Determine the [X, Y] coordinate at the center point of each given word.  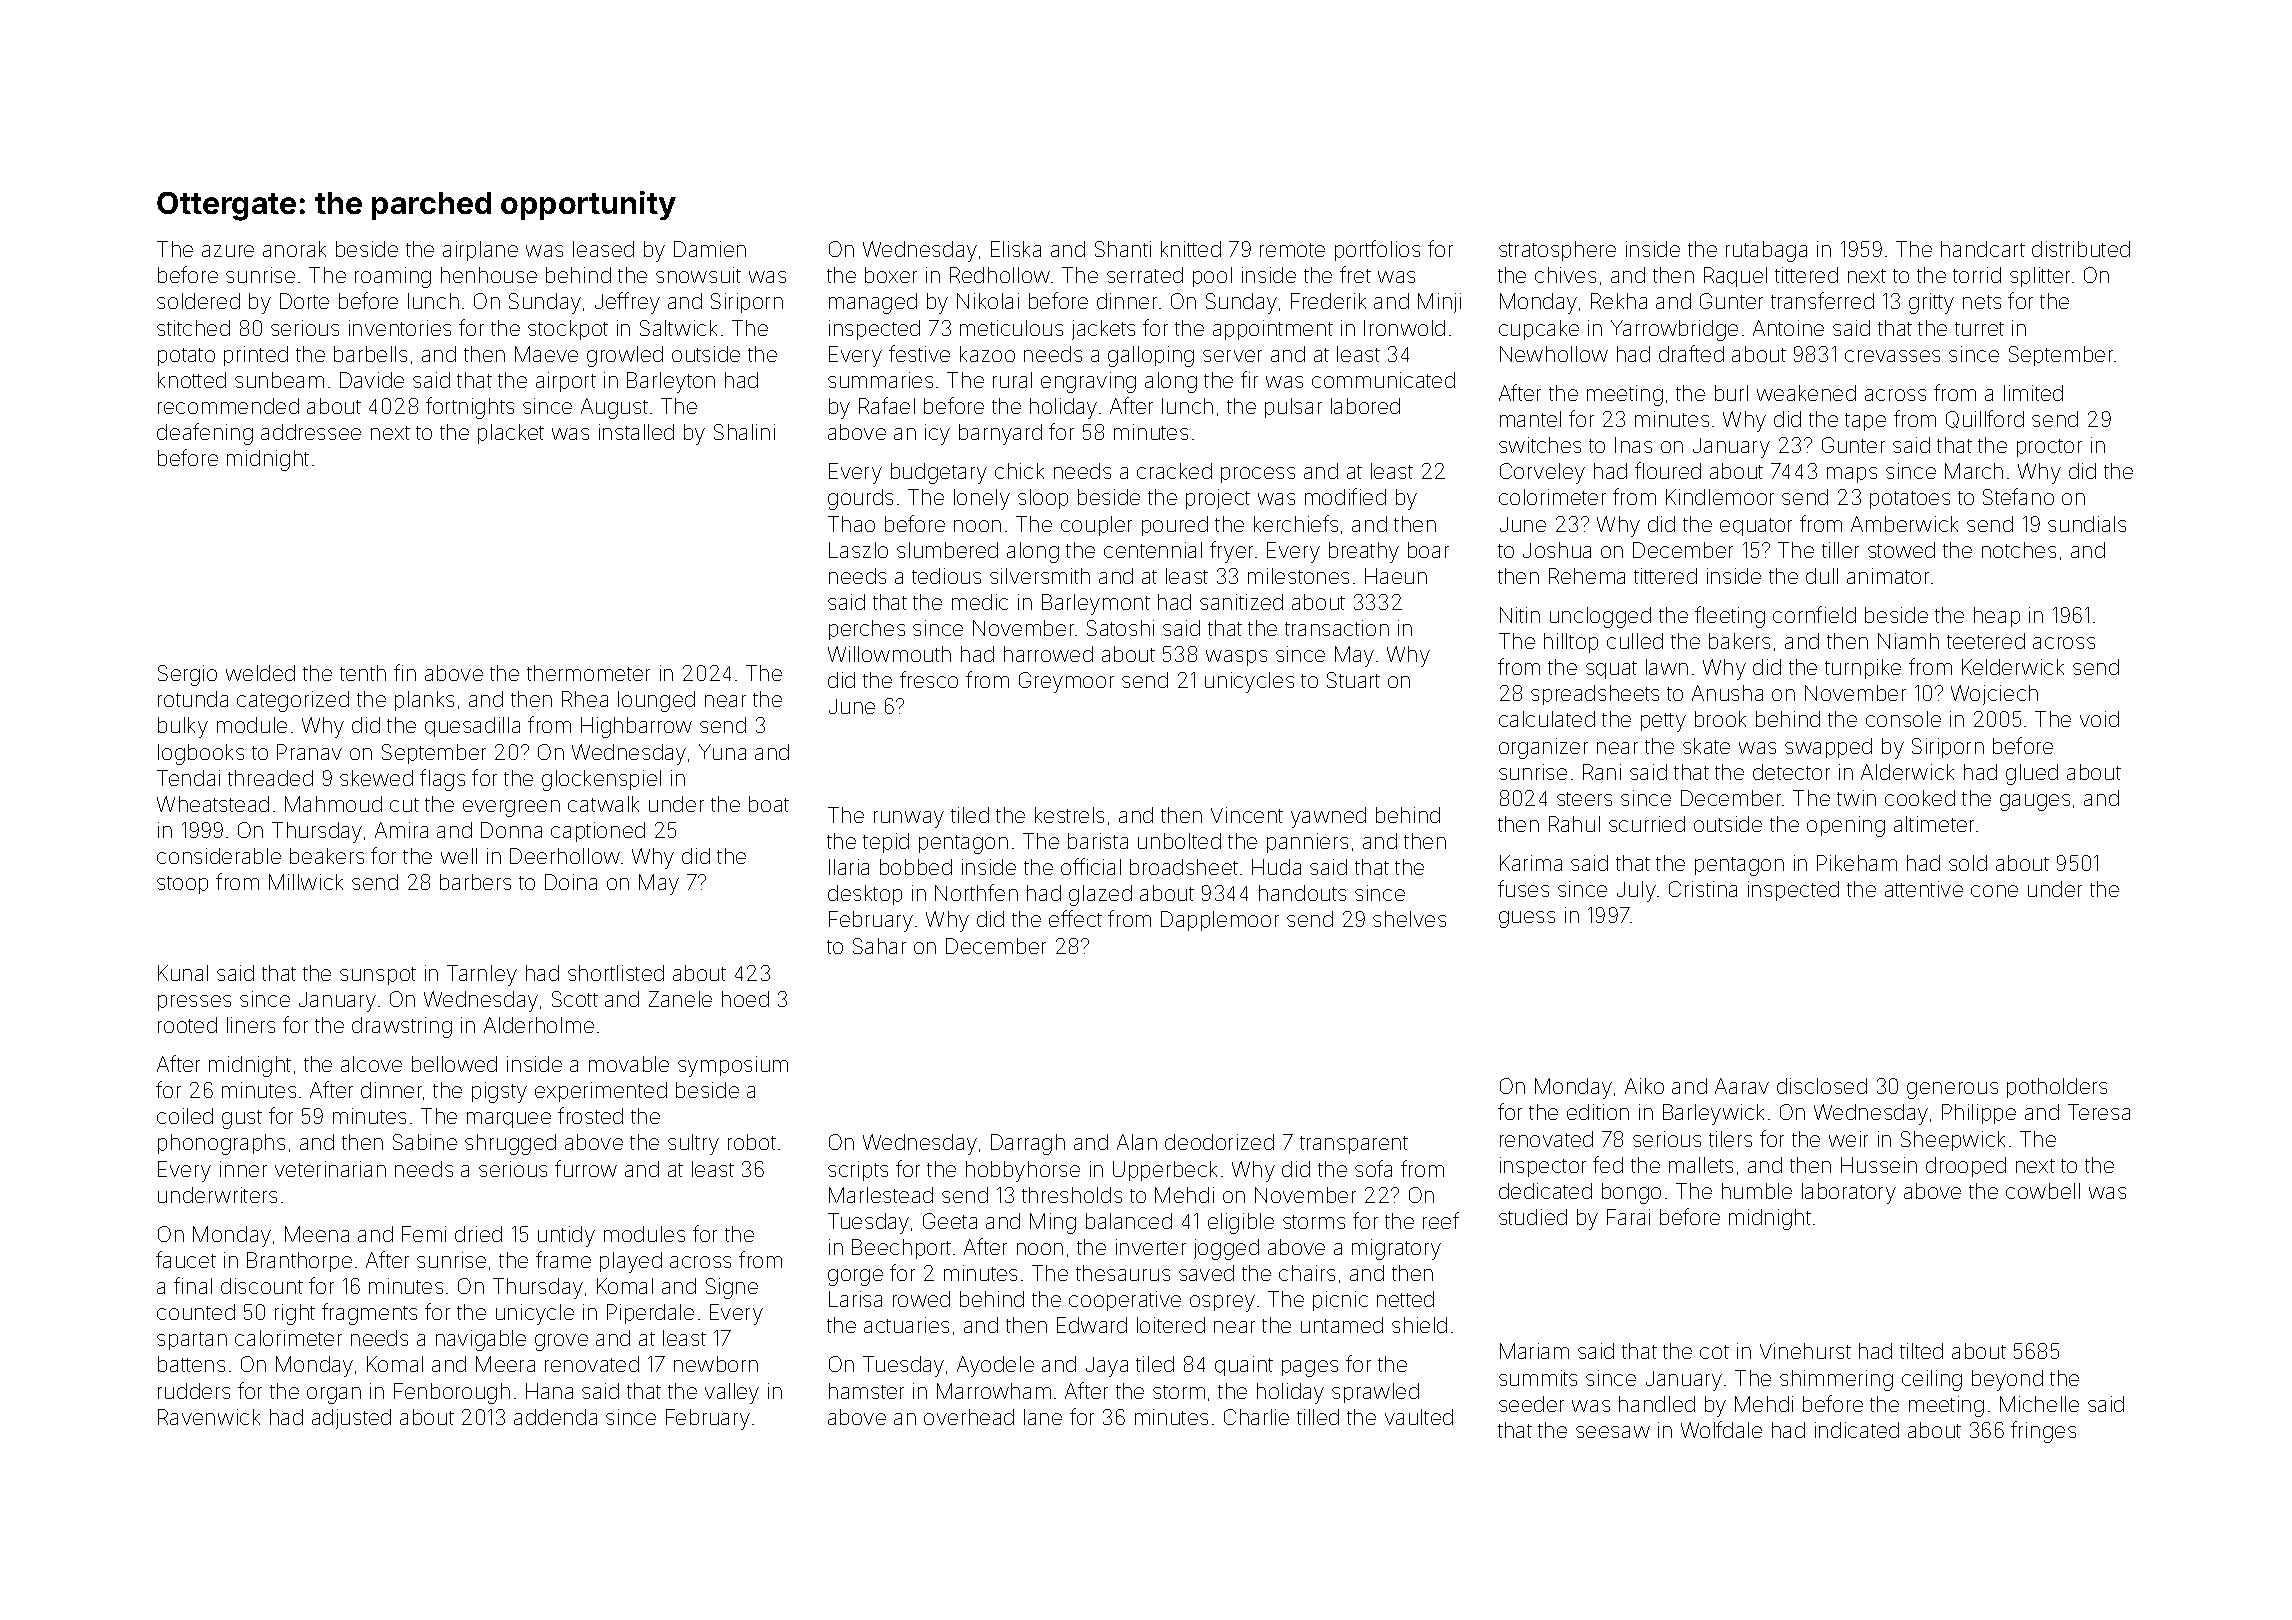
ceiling [1932, 1380]
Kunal [183, 973]
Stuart [1353, 680]
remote [1292, 250]
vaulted [1419, 1417]
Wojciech [1994, 695]
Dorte [304, 301]
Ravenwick [209, 1417]
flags [442, 780]
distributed [2081, 249]
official [1091, 866]
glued [2032, 774]
